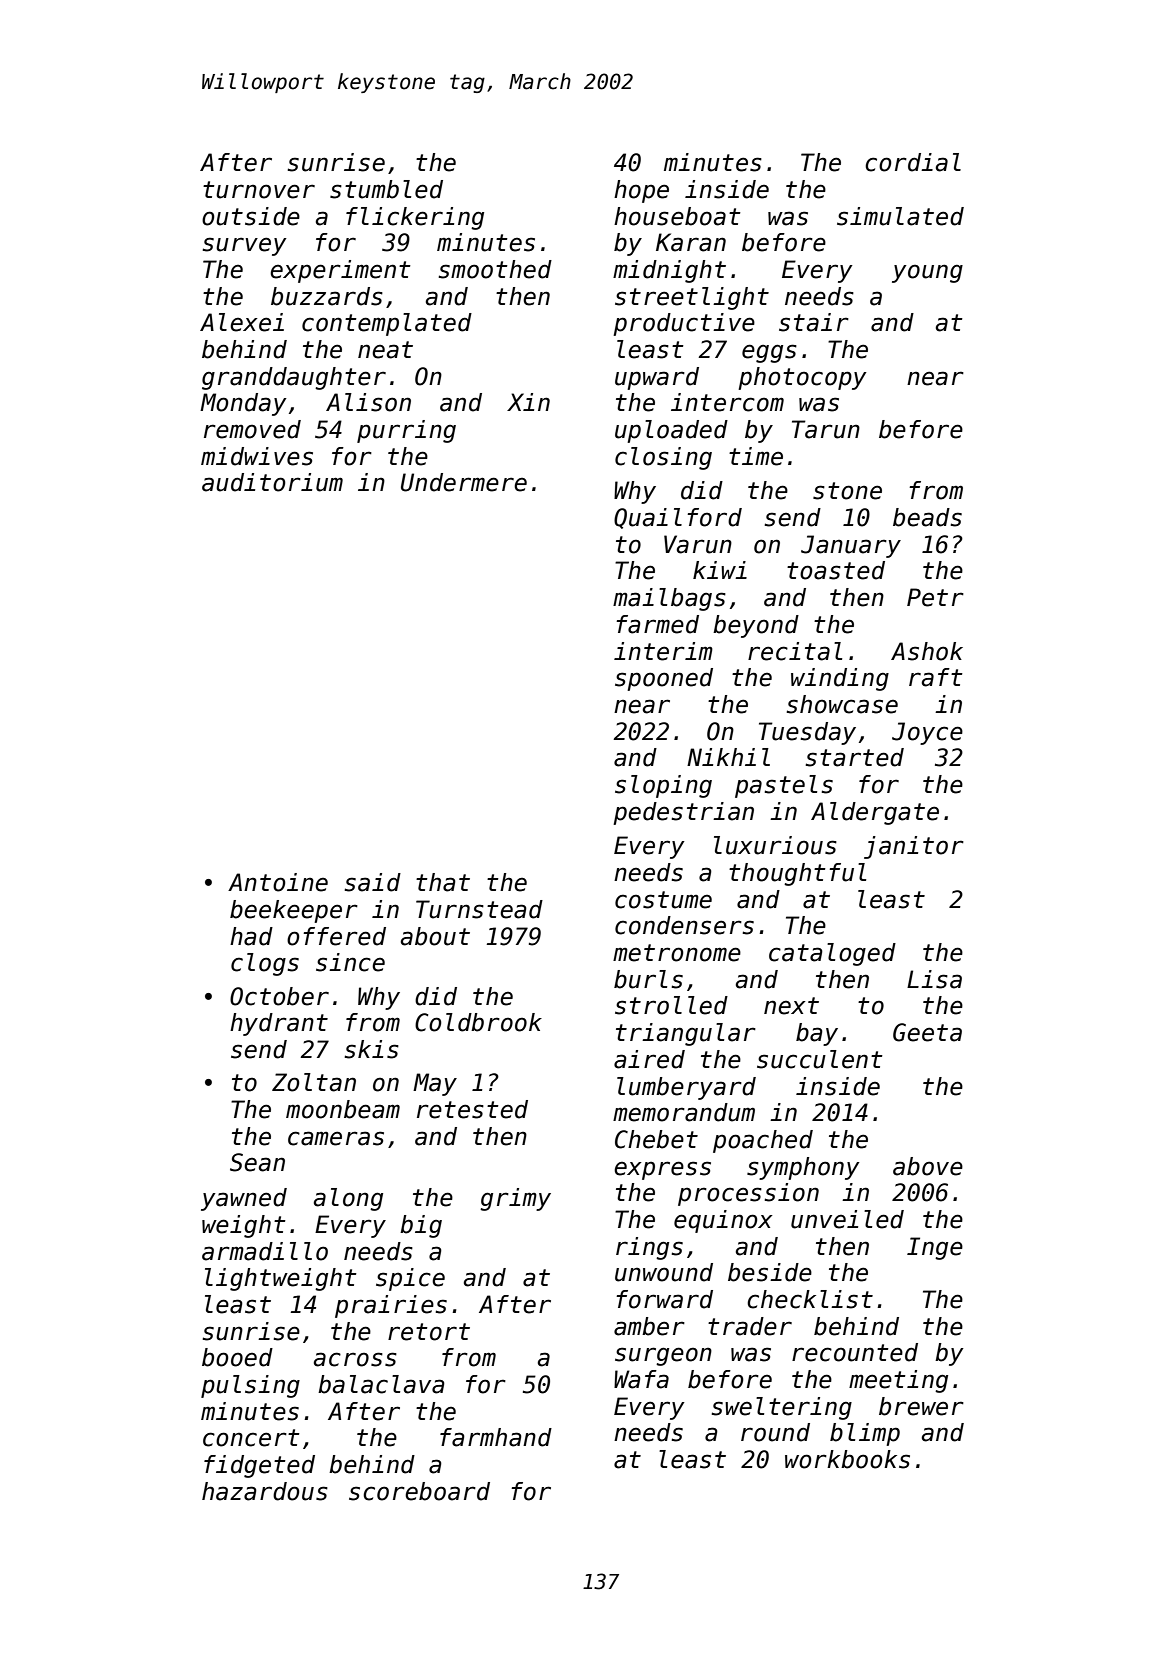  What do you see at coordinates (663, 458) in the page?
I see `closing` at bounding box center [663, 458].
